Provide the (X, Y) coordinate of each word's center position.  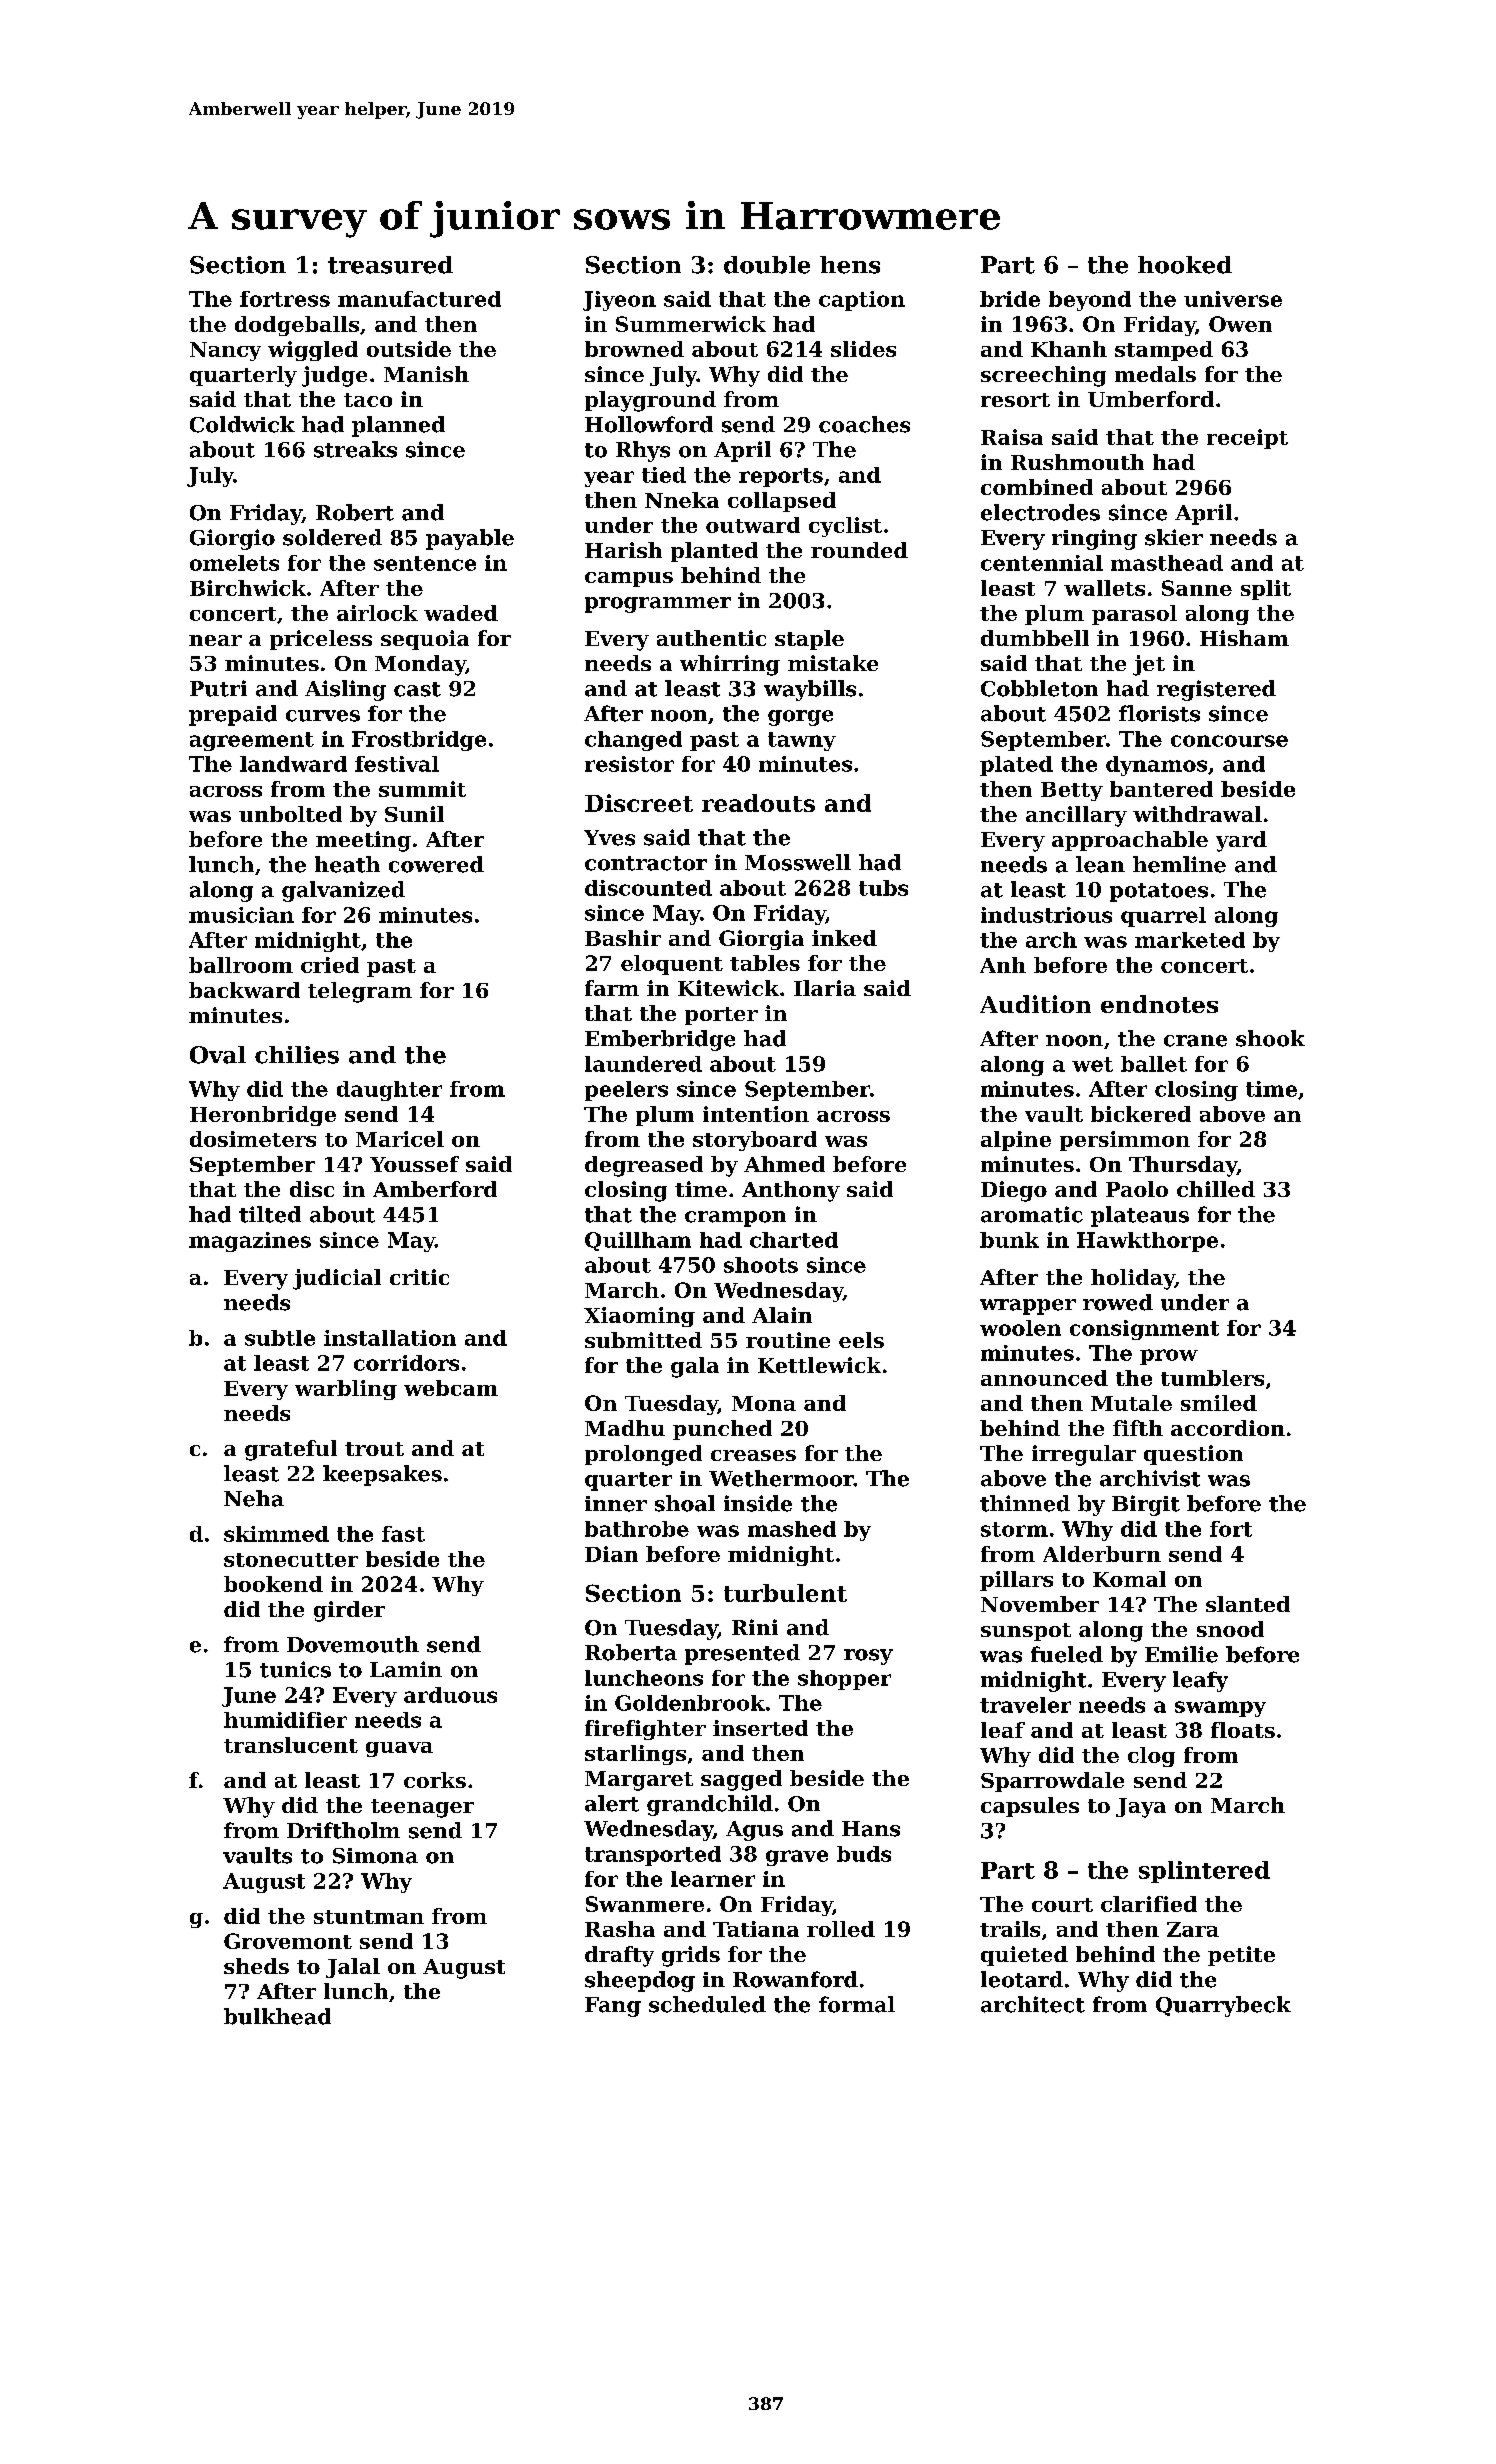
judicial (337, 1279)
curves (323, 716)
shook (1270, 1038)
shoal (685, 1503)
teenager (422, 1808)
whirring (730, 665)
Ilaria (825, 988)
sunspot (1026, 1632)
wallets (1104, 588)
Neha (254, 1498)
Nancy (225, 351)
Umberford (1151, 399)
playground (650, 401)
